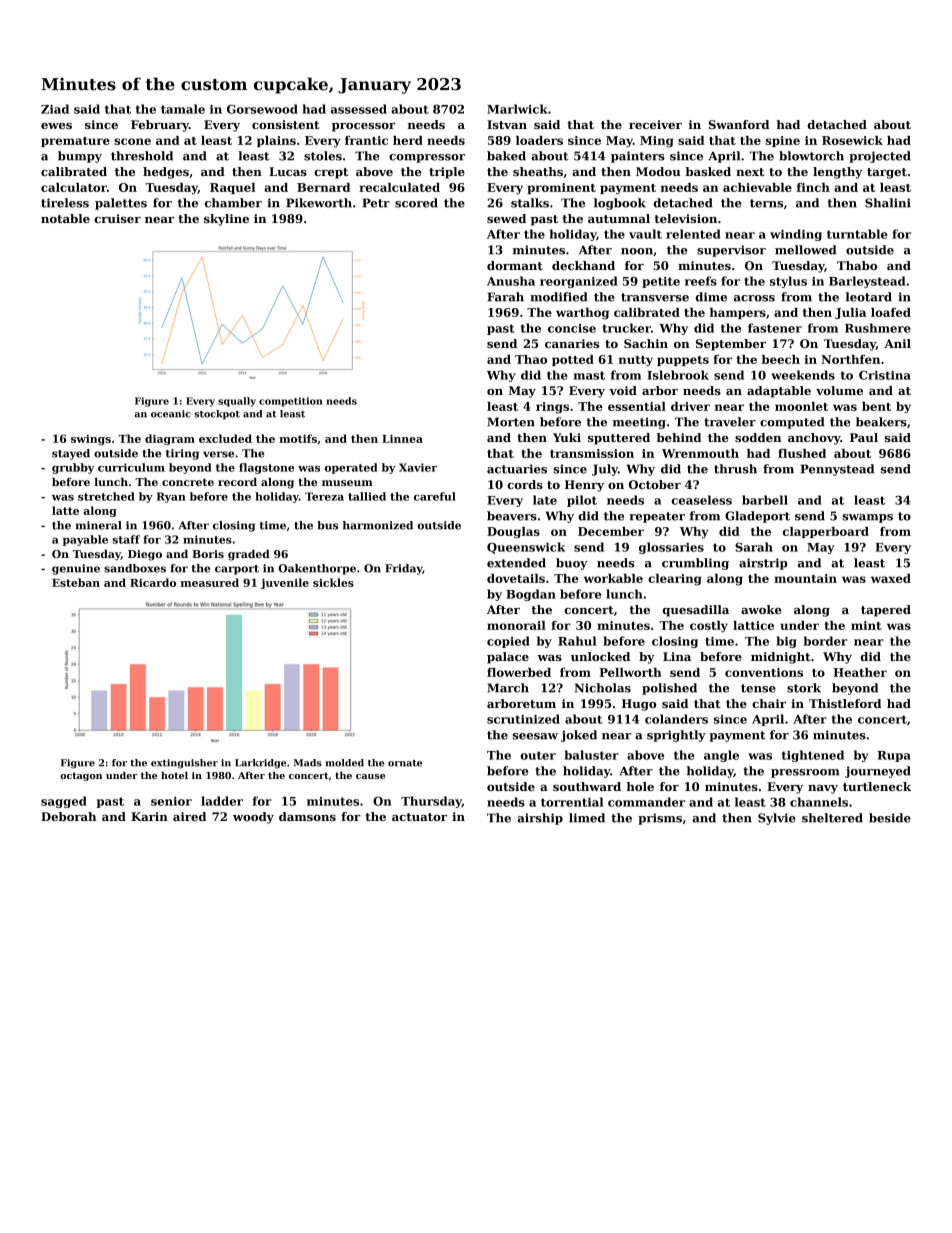  Describe the element at coordinates (81, 776) in the screenshot. I see `octagon` at that location.
